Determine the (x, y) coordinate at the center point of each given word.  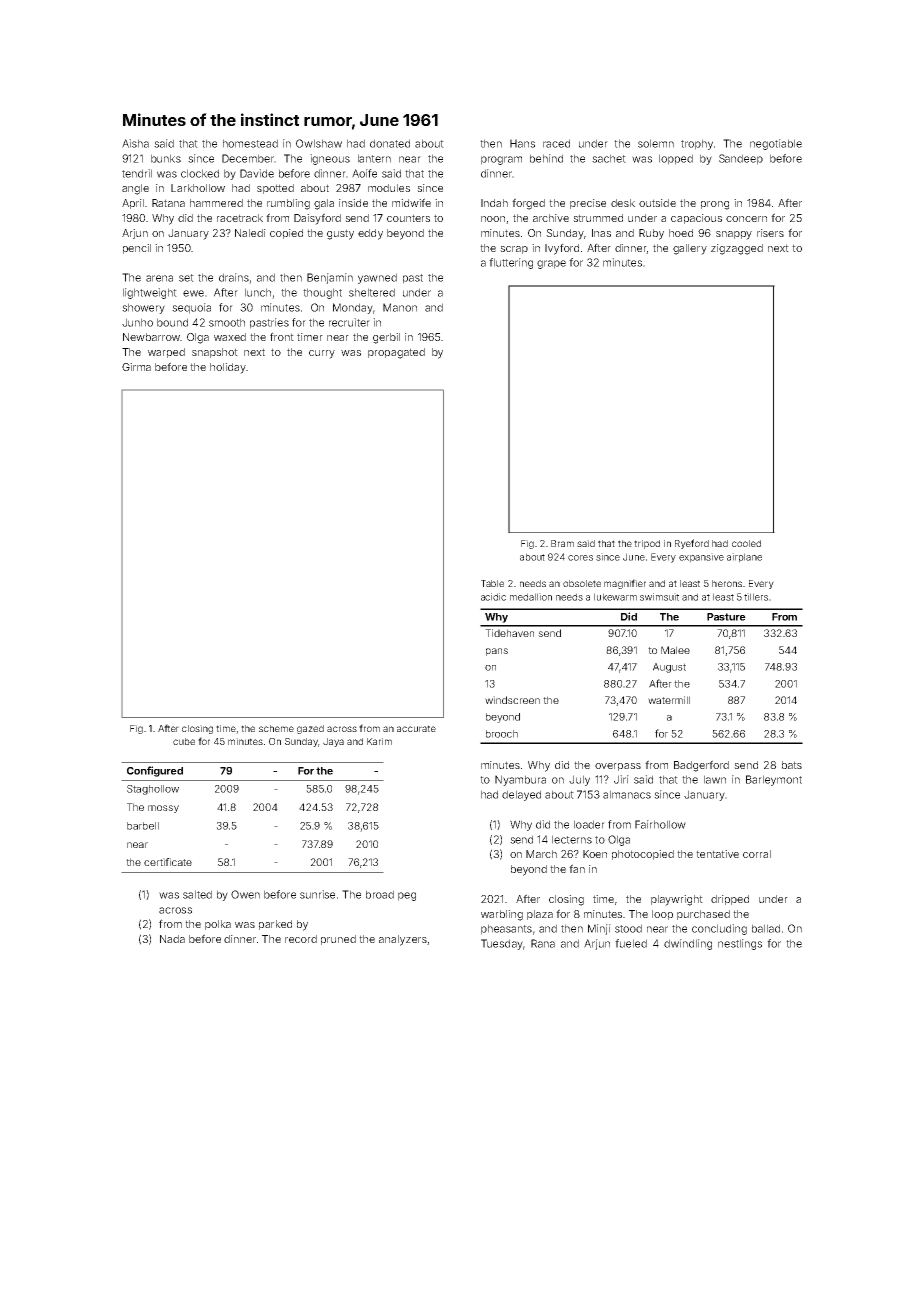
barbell (143, 826)
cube (184, 741)
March (541, 854)
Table (492, 583)
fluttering (511, 263)
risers (770, 233)
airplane (744, 558)
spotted (275, 189)
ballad (766, 928)
